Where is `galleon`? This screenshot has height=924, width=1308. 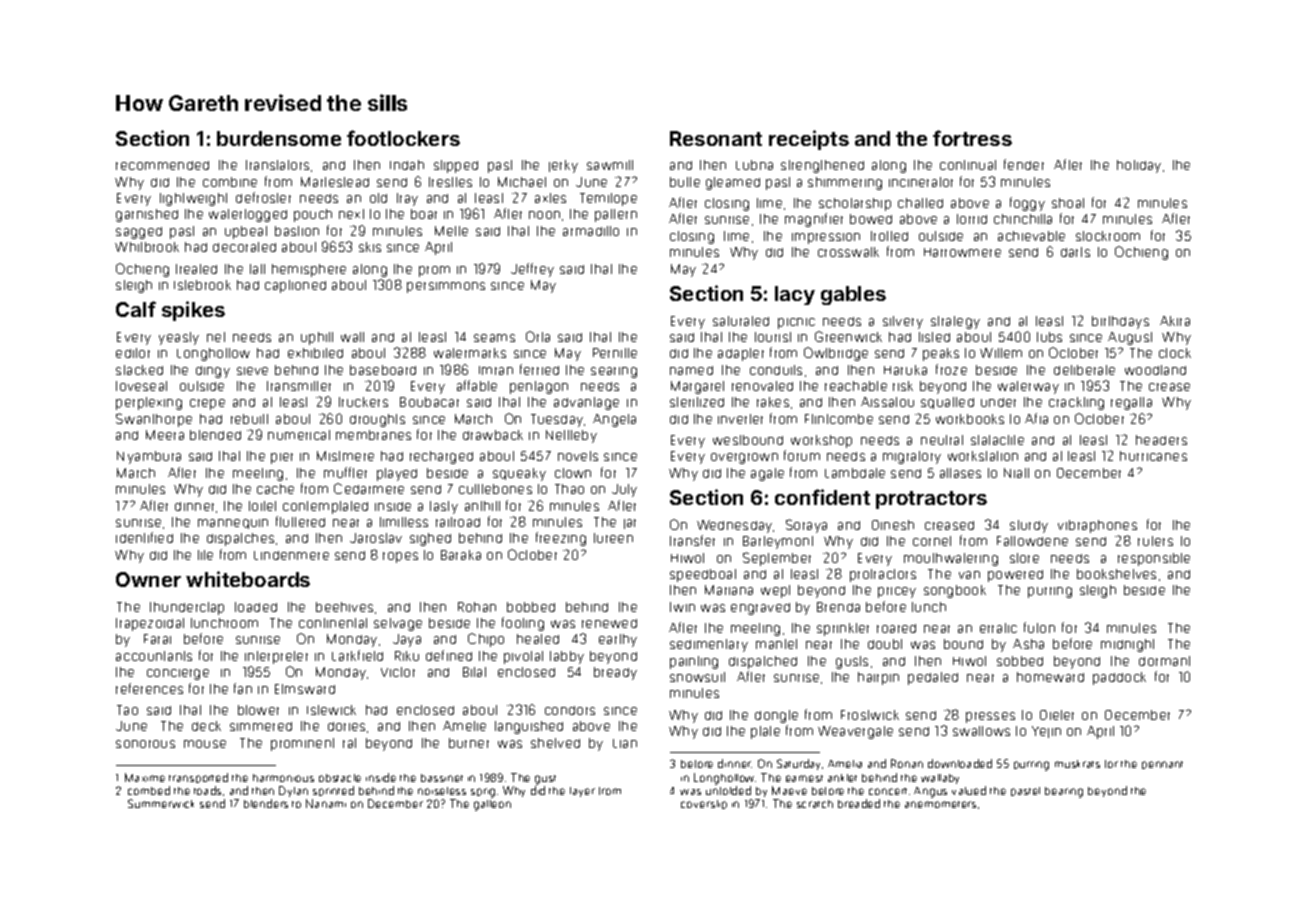 galleon is located at coordinates (492, 805).
